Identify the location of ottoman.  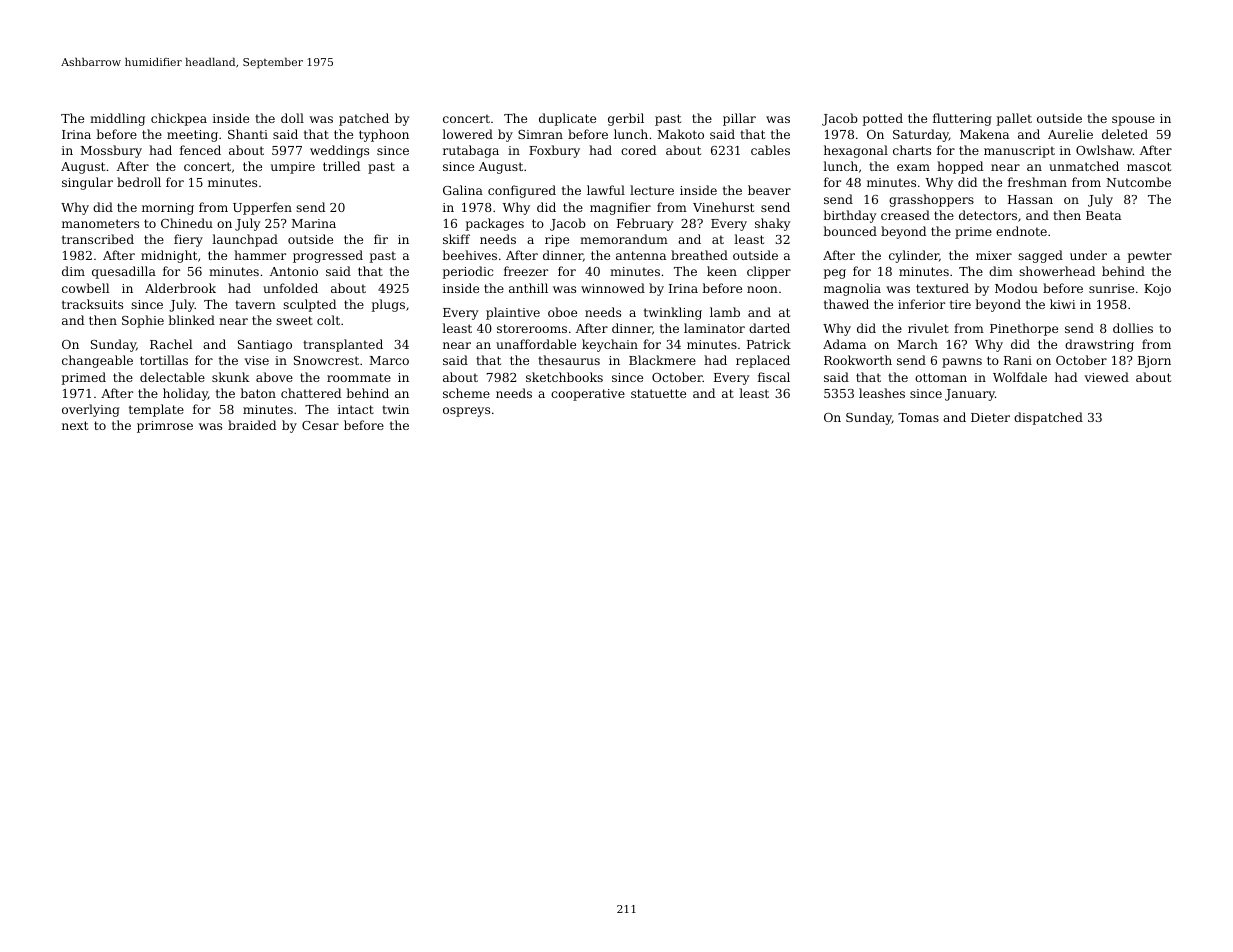
(941, 377).
